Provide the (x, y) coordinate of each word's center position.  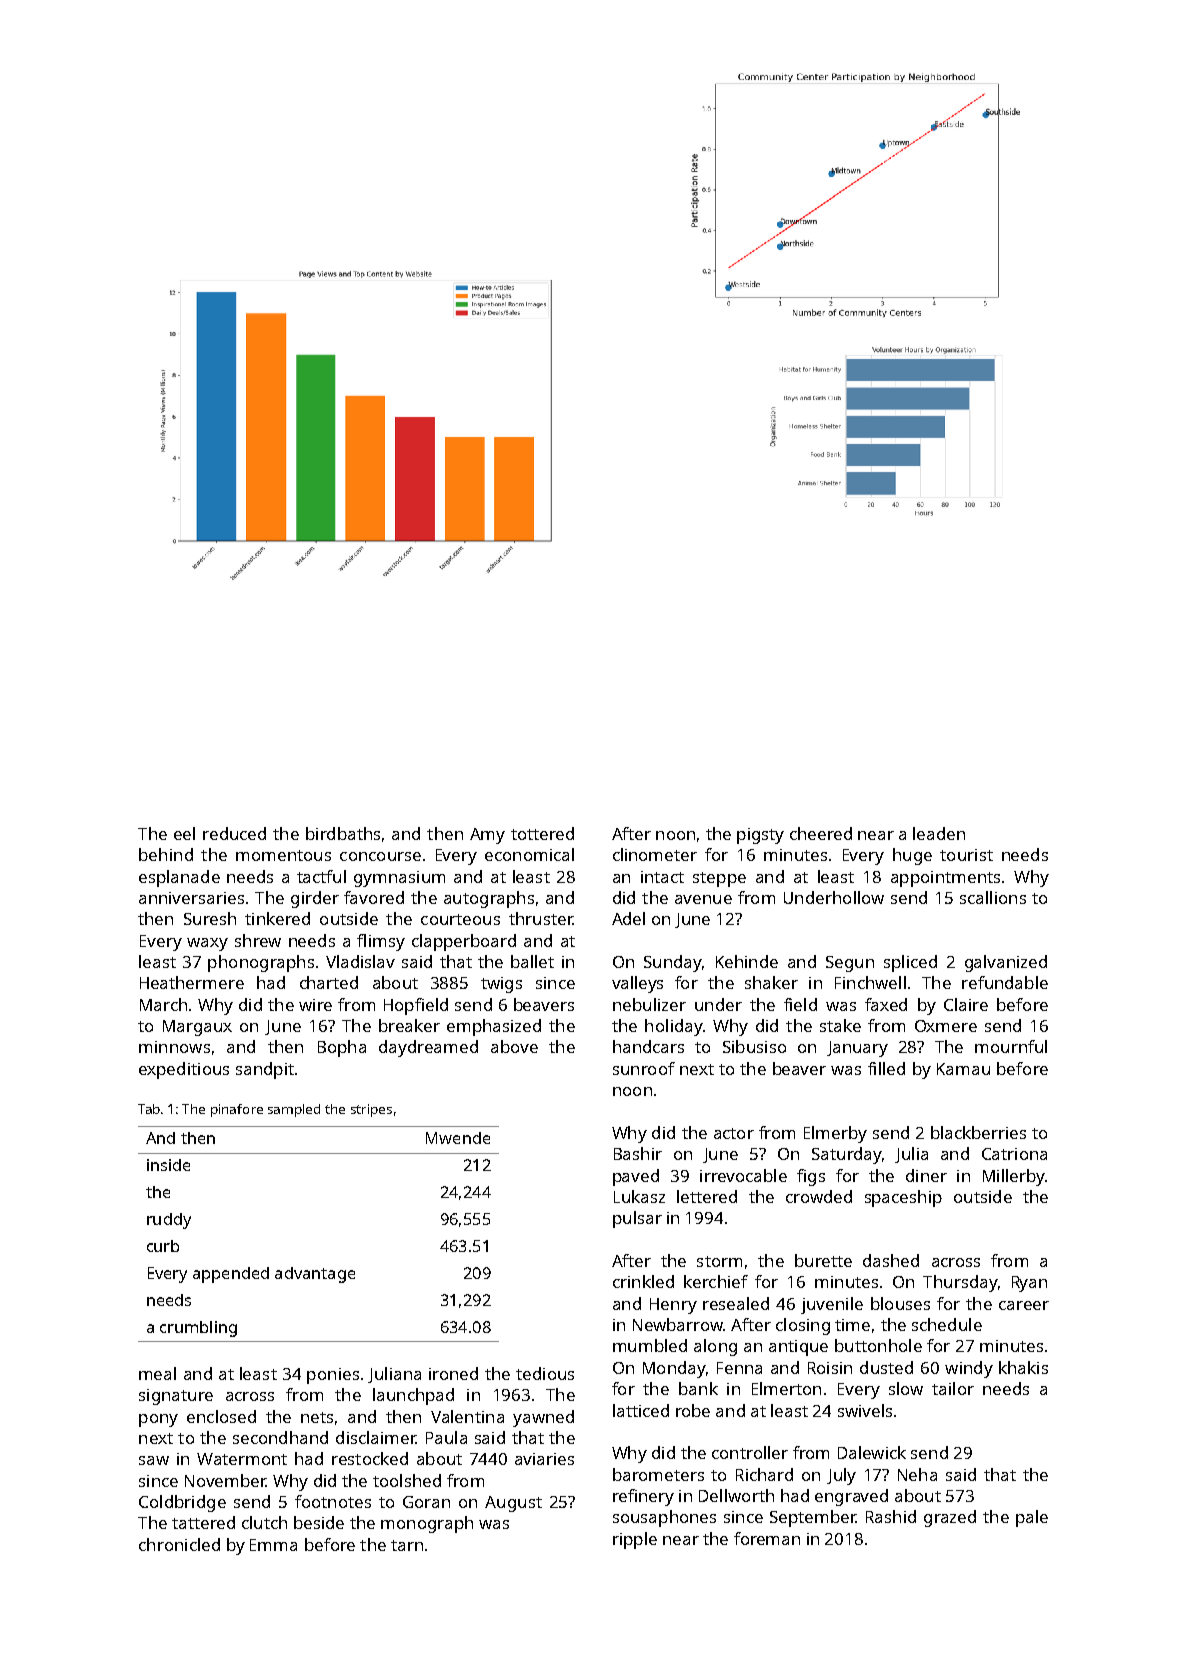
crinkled (643, 1281)
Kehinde (747, 961)
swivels (865, 1410)
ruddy (169, 1221)
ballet (532, 961)
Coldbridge (182, 1503)
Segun (850, 964)
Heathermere (192, 982)
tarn (407, 1545)
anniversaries (191, 898)
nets (317, 1417)
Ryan (1029, 1284)
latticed (641, 1410)
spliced (910, 963)
